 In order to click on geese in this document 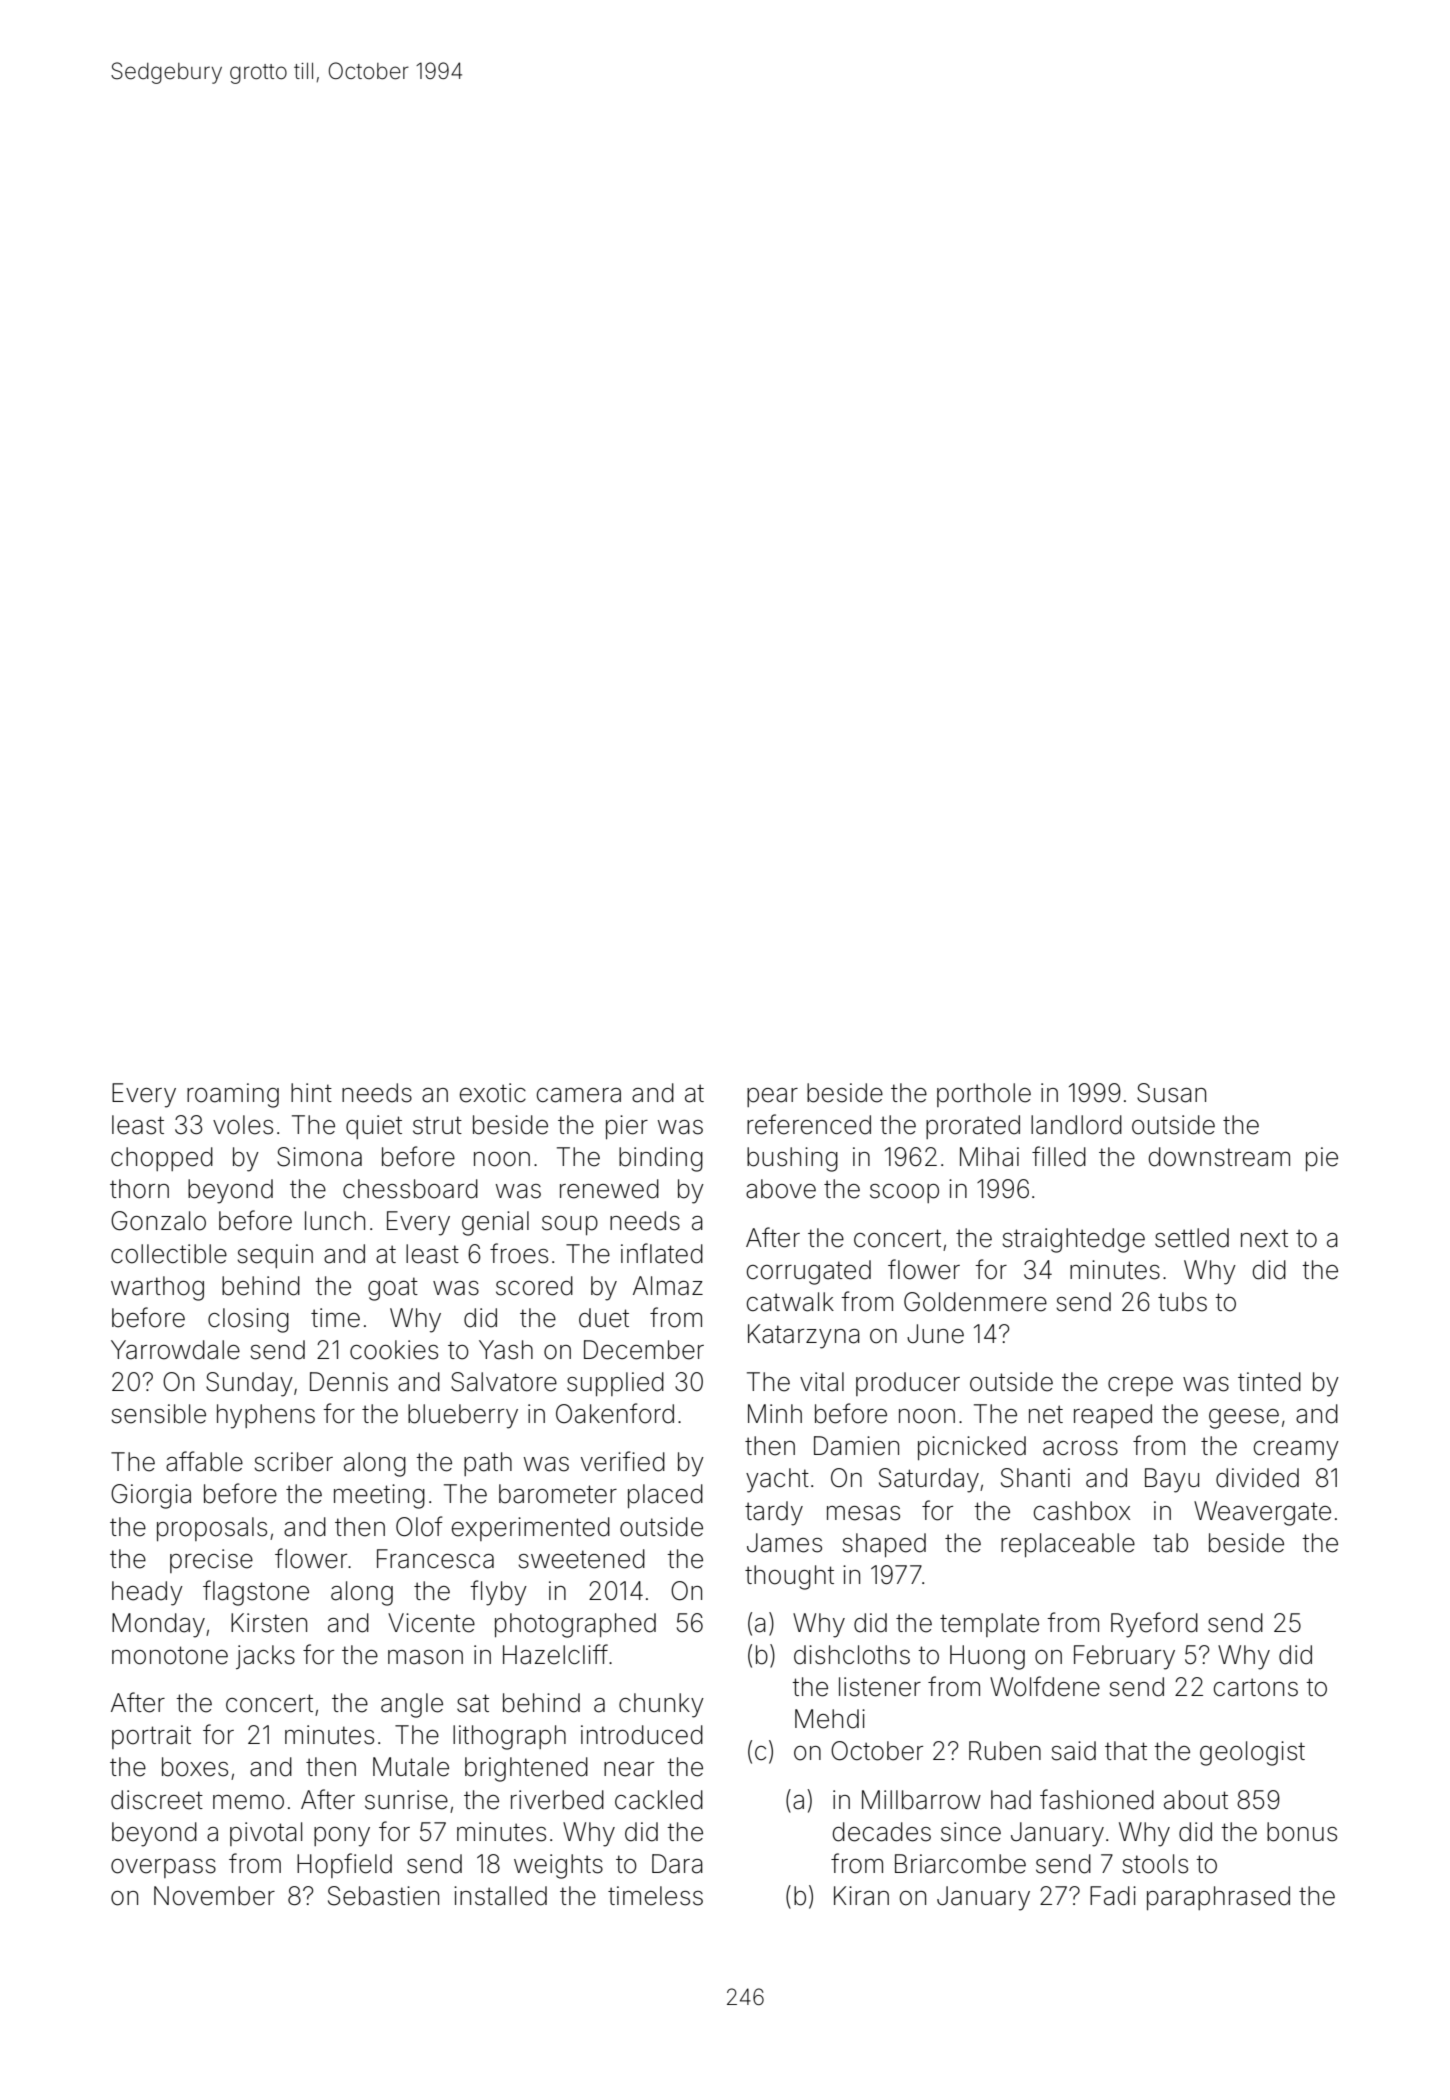, I will do `click(1244, 1419)`.
